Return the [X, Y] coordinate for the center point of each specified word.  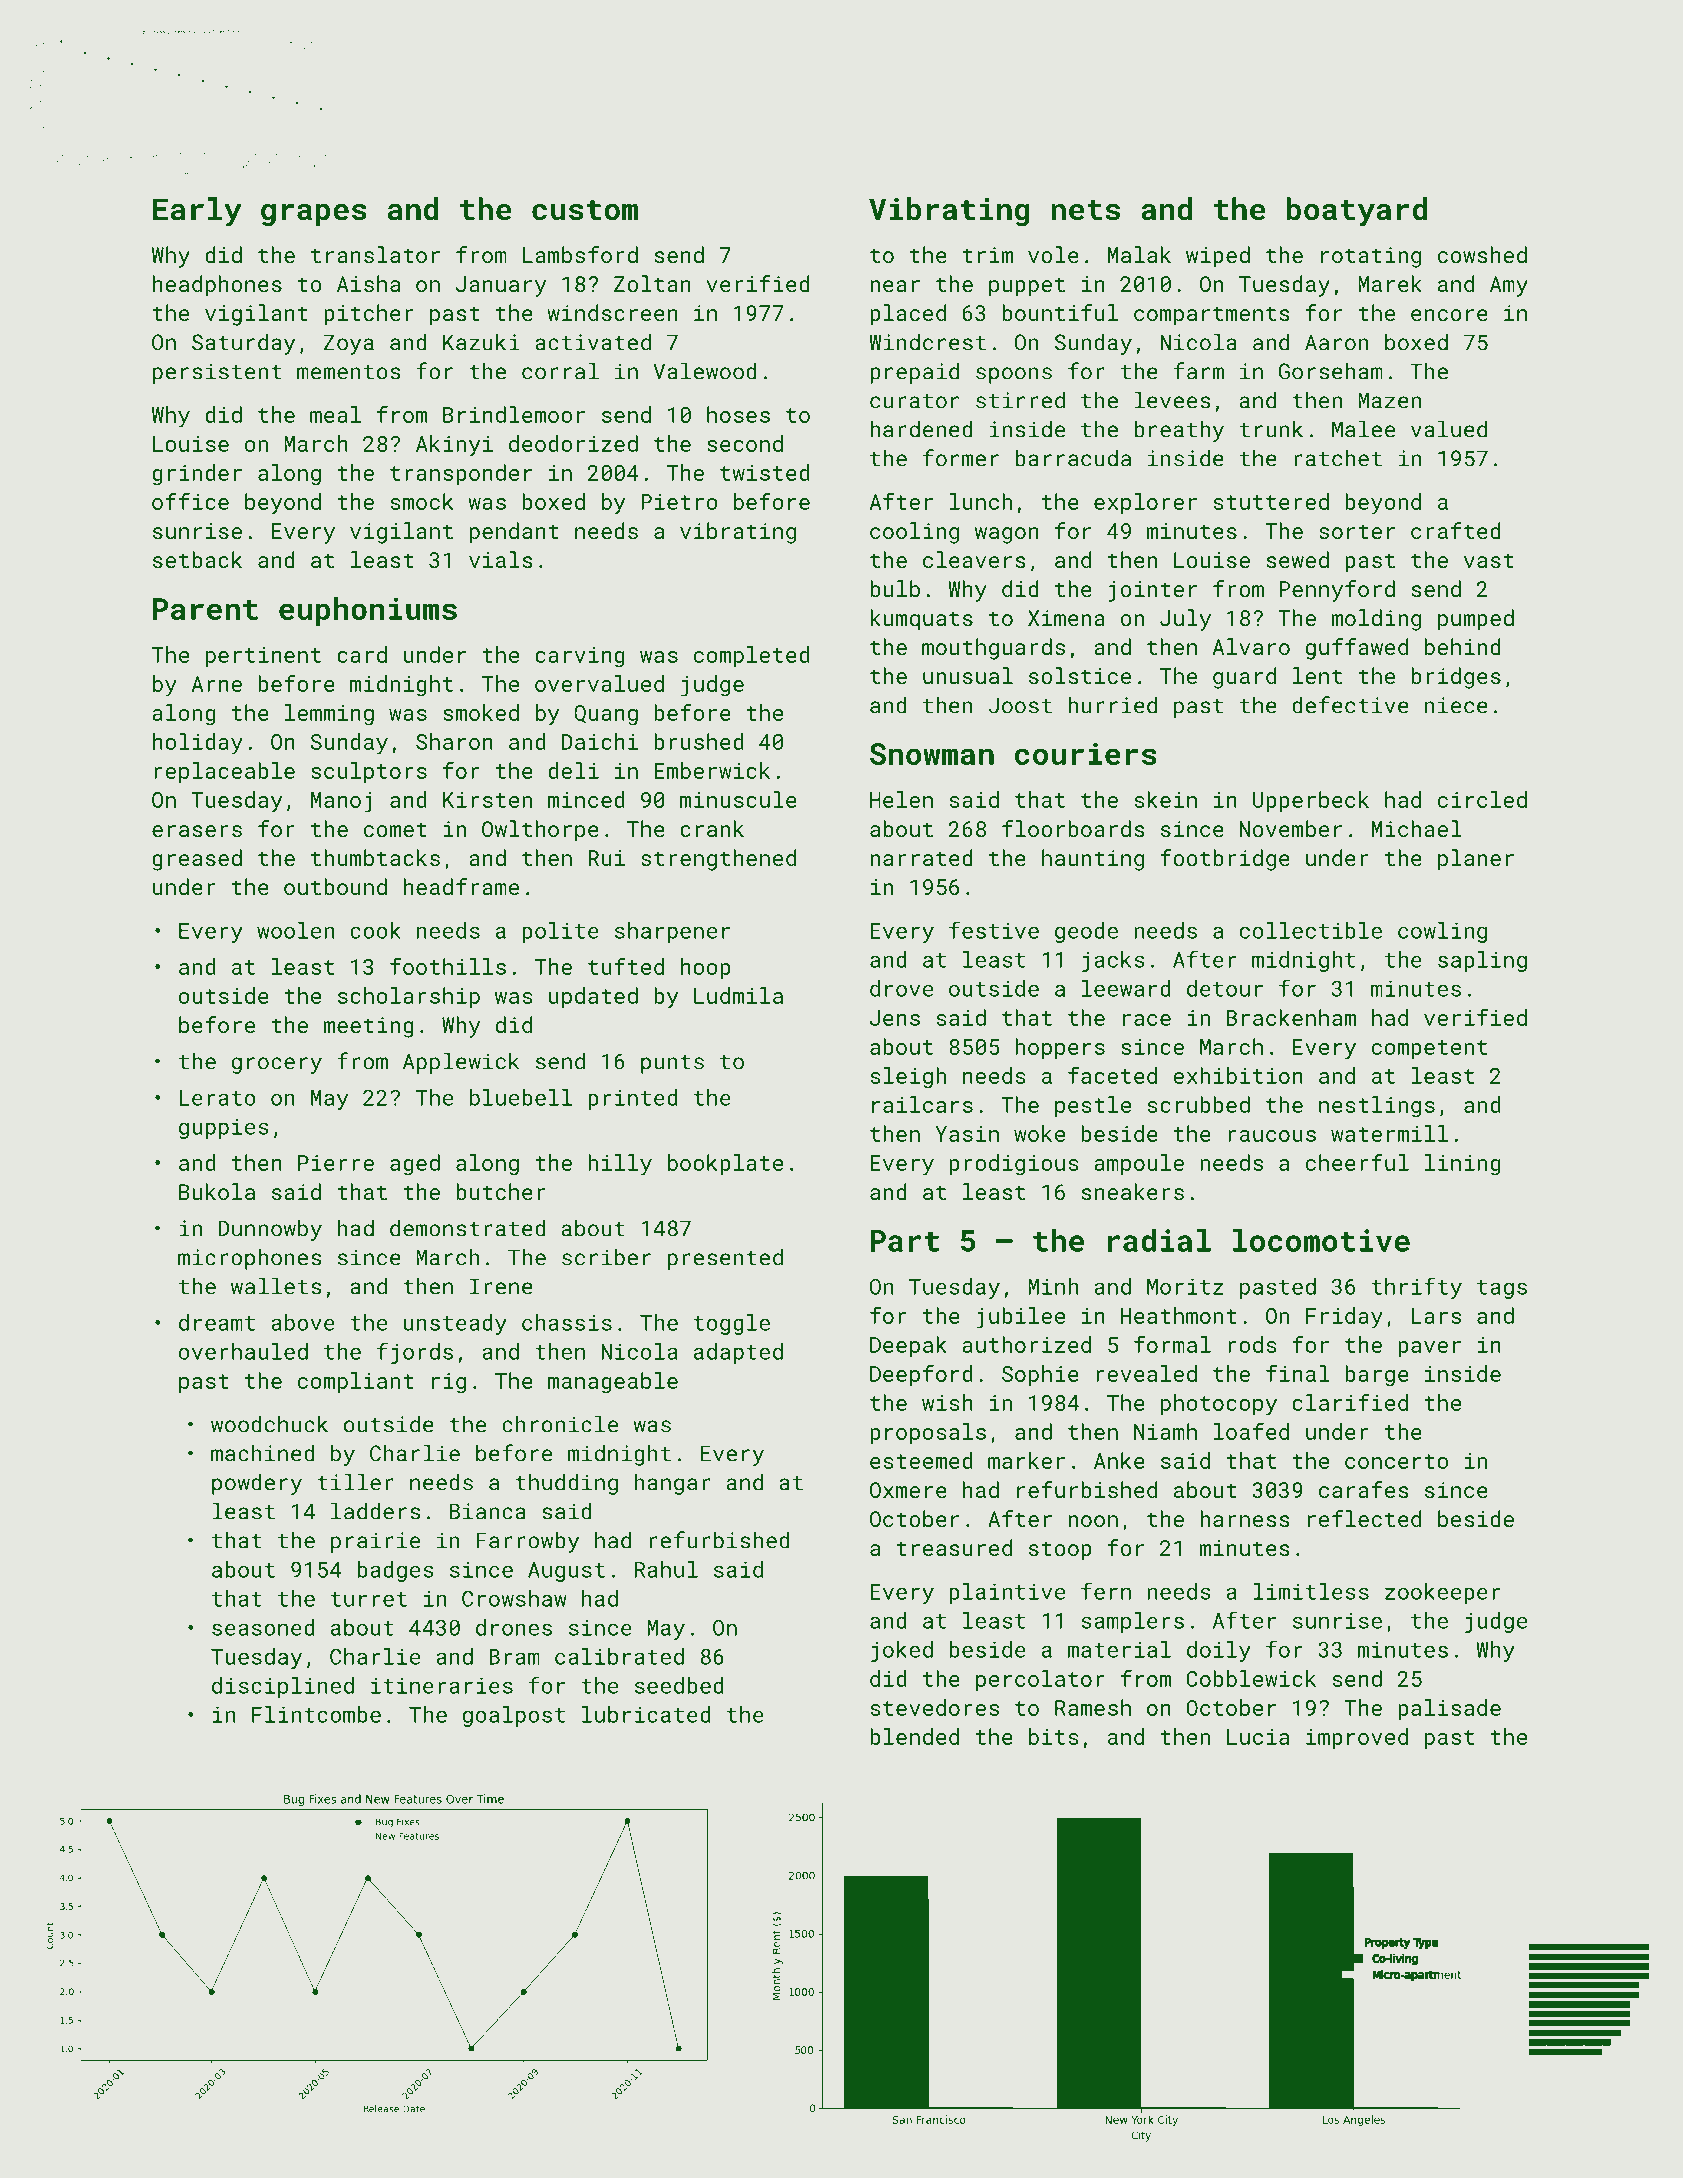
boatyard [1356, 212]
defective [1350, 705]
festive [994, 930]
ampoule [1139, 1164]
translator [375, 254]
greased [197, 860]
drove [901, 988]
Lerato [217, 1098]
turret [369, 1599]
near [895, 286]
